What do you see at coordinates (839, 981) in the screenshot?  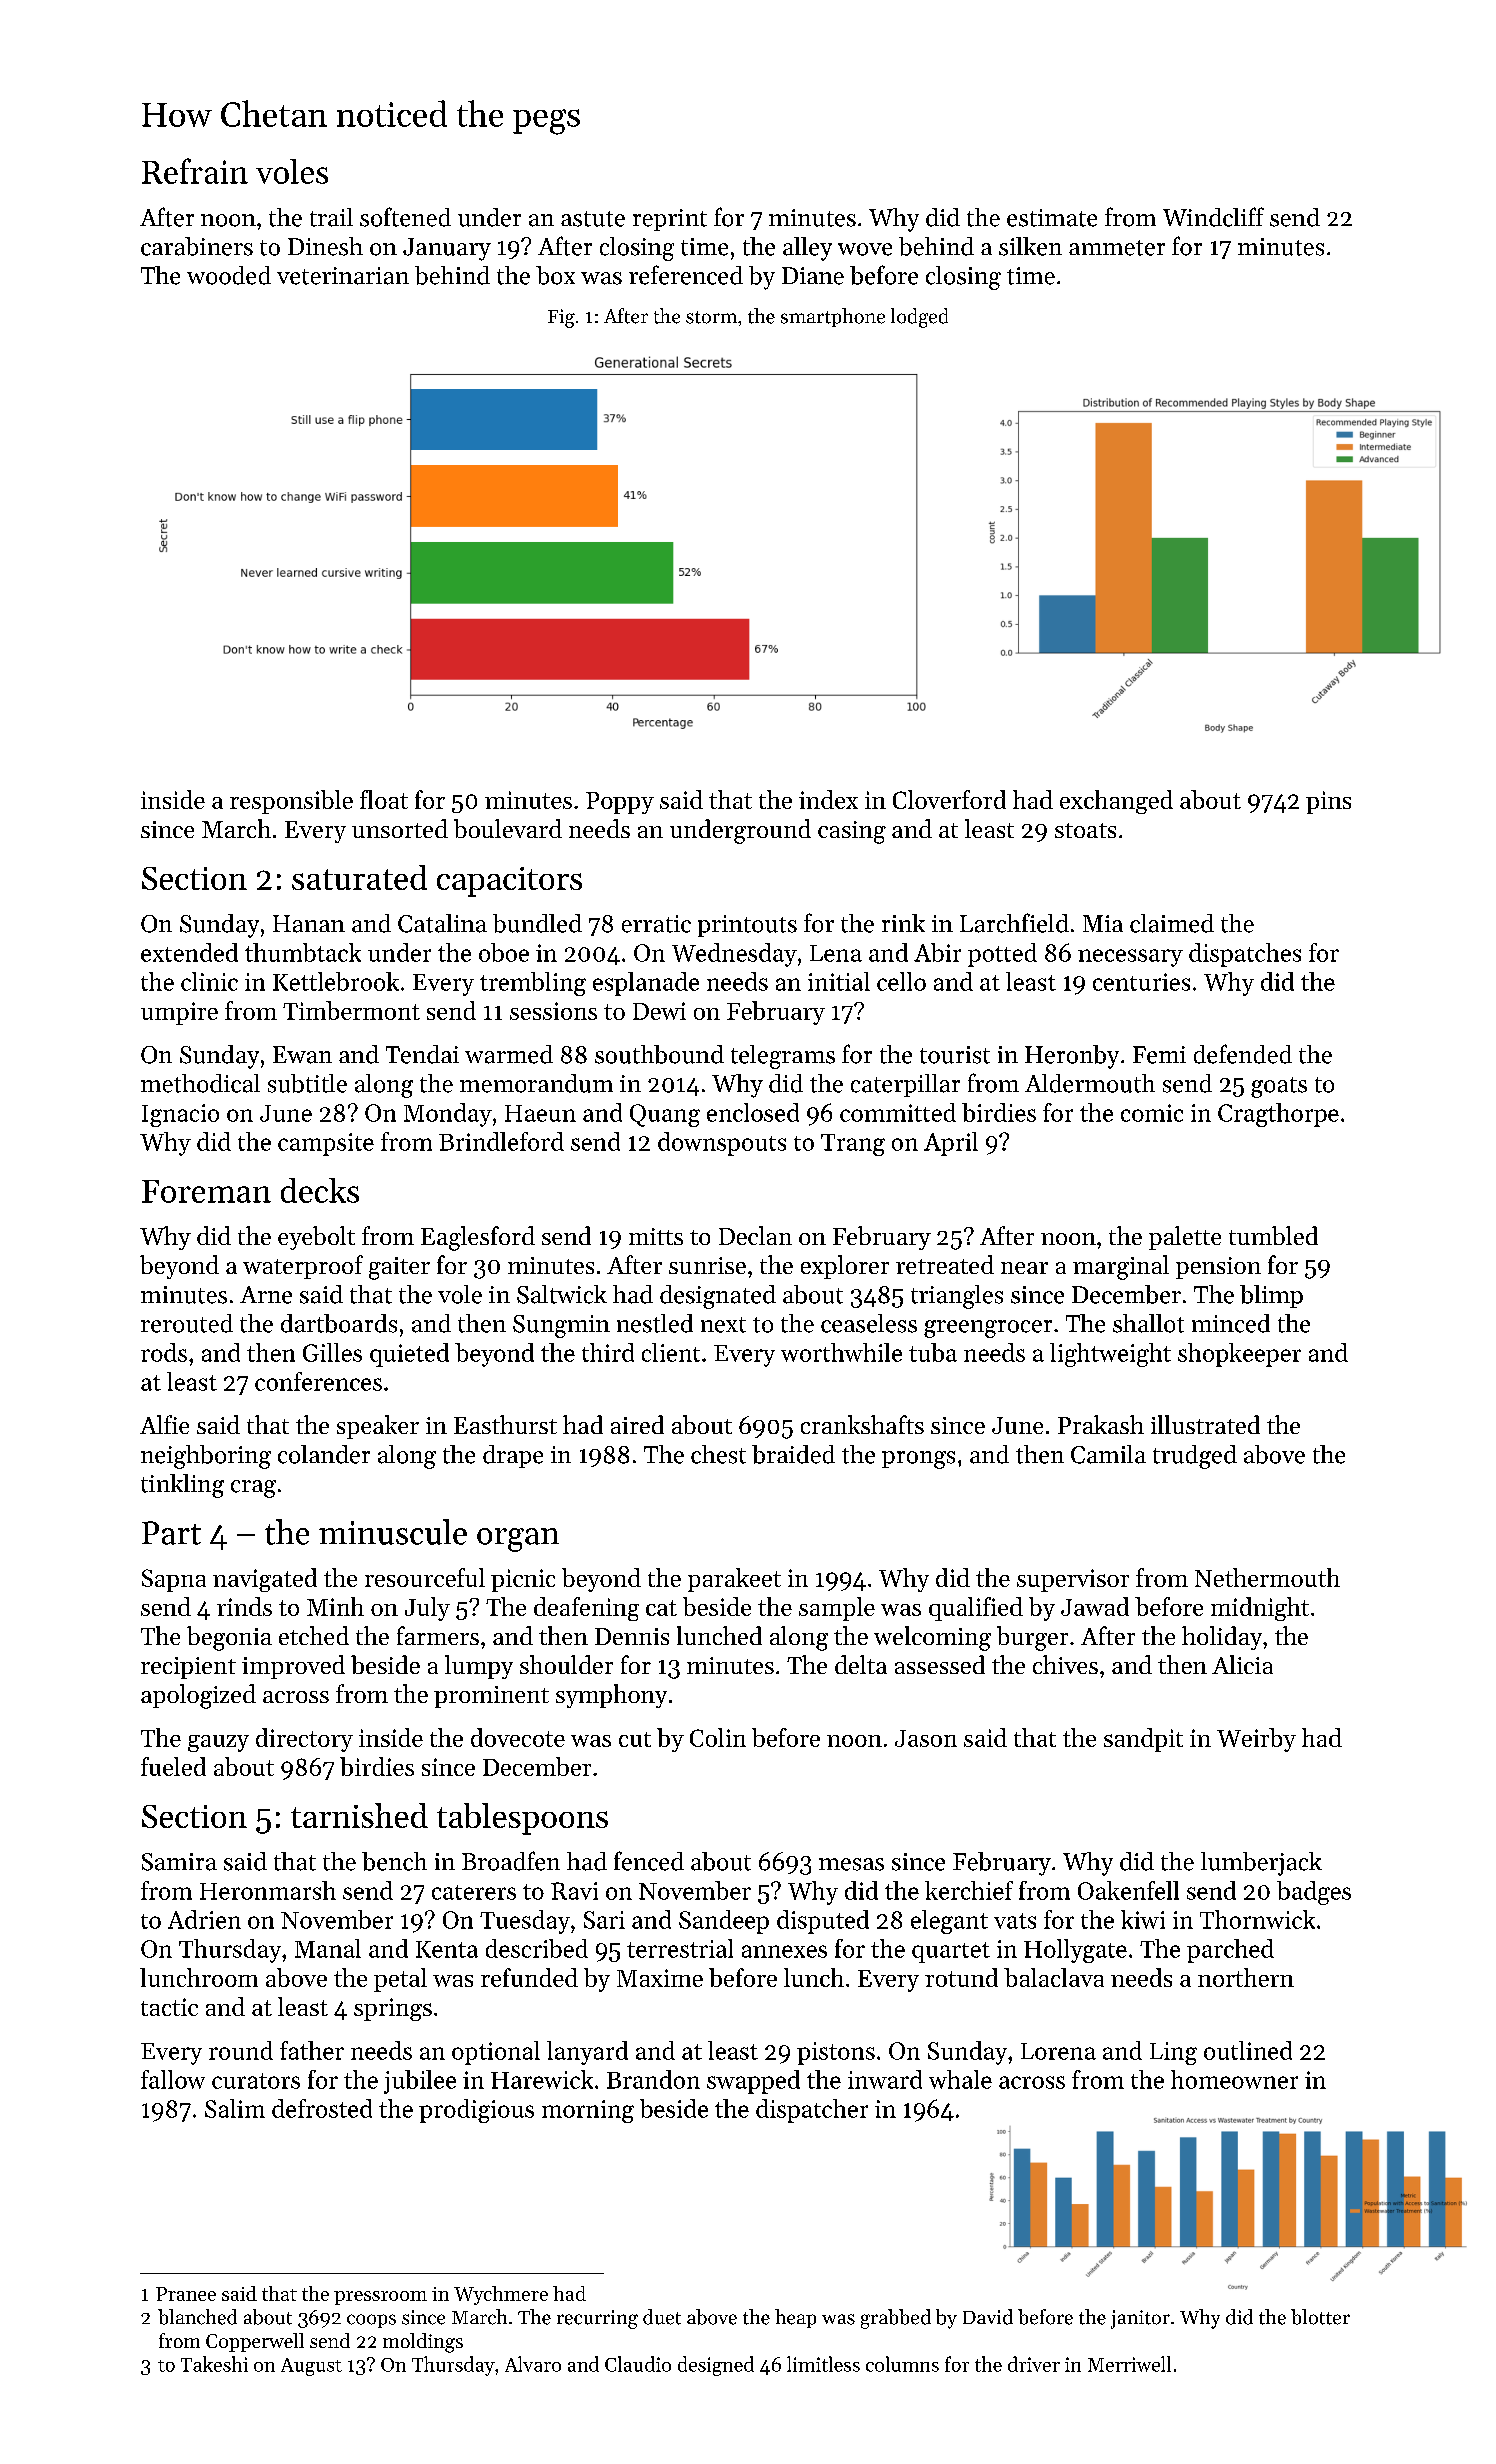 I see `initial` at bounding box center [839, 981].
